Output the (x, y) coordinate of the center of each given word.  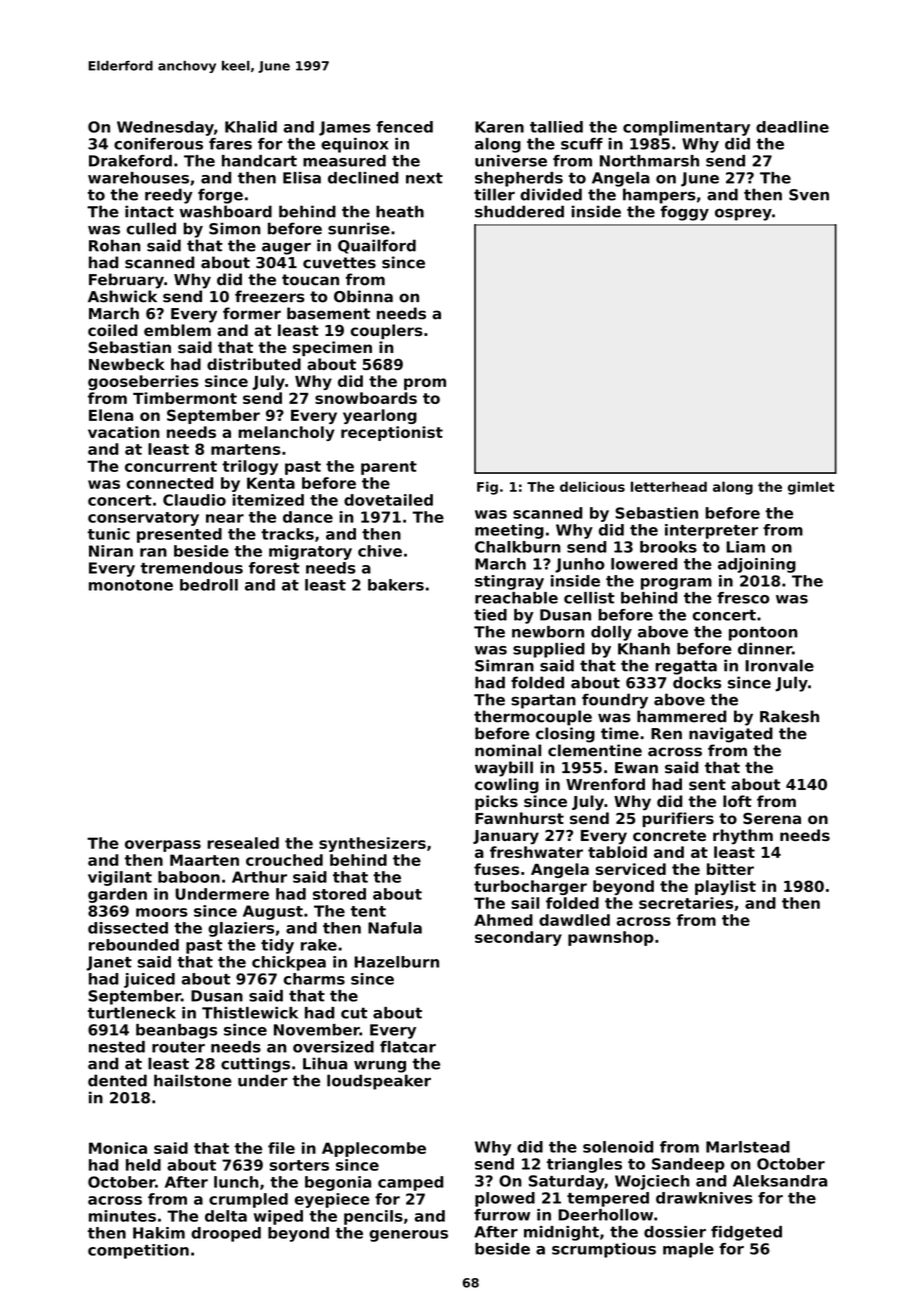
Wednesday (165, 128)
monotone (131, 585)
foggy (685, 213)
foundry (615, 701)
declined (363, 178)
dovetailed (388, 500)
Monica (118, 1148)
